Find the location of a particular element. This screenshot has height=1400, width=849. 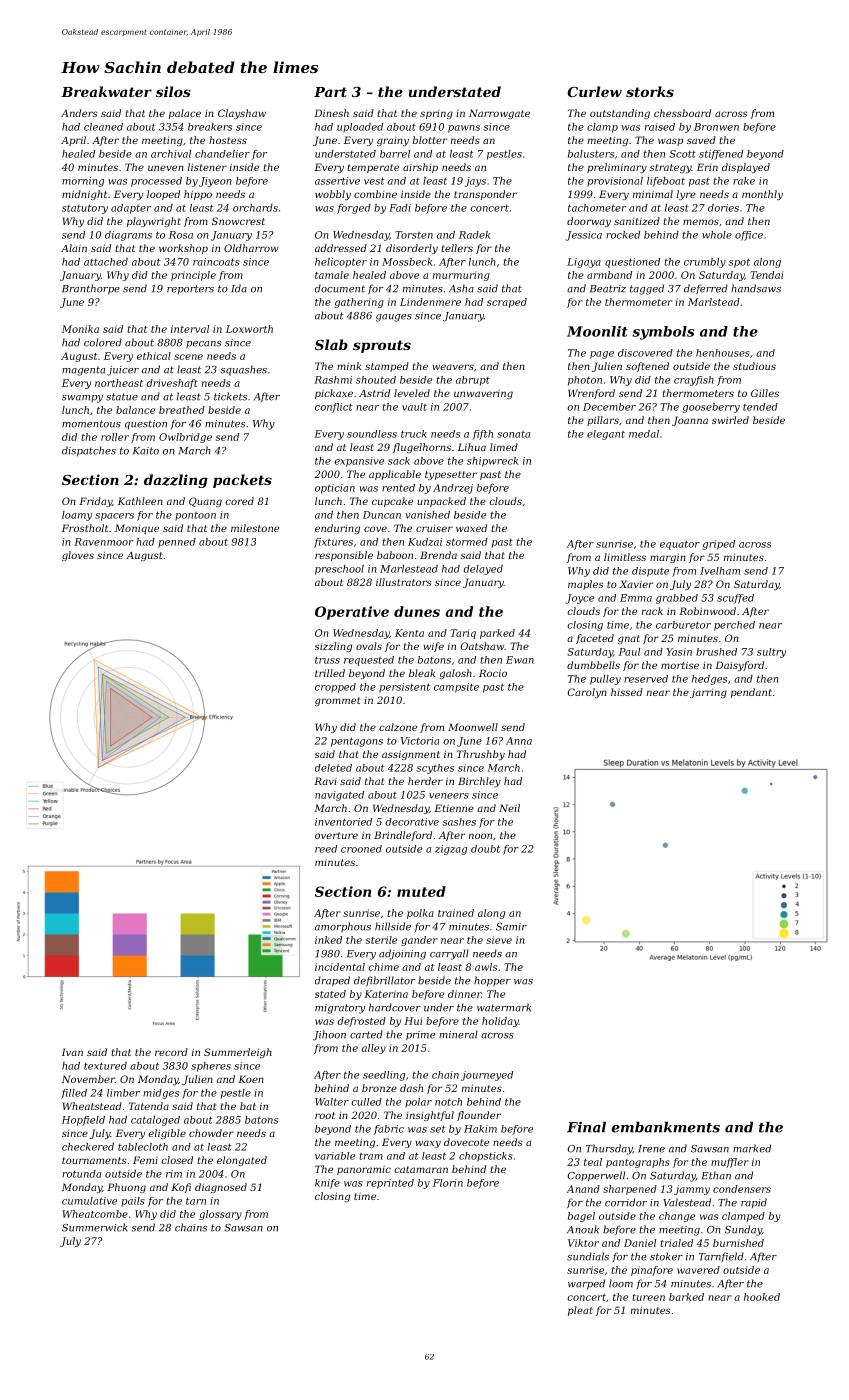

pails is located at coordinates (133, 1202).
